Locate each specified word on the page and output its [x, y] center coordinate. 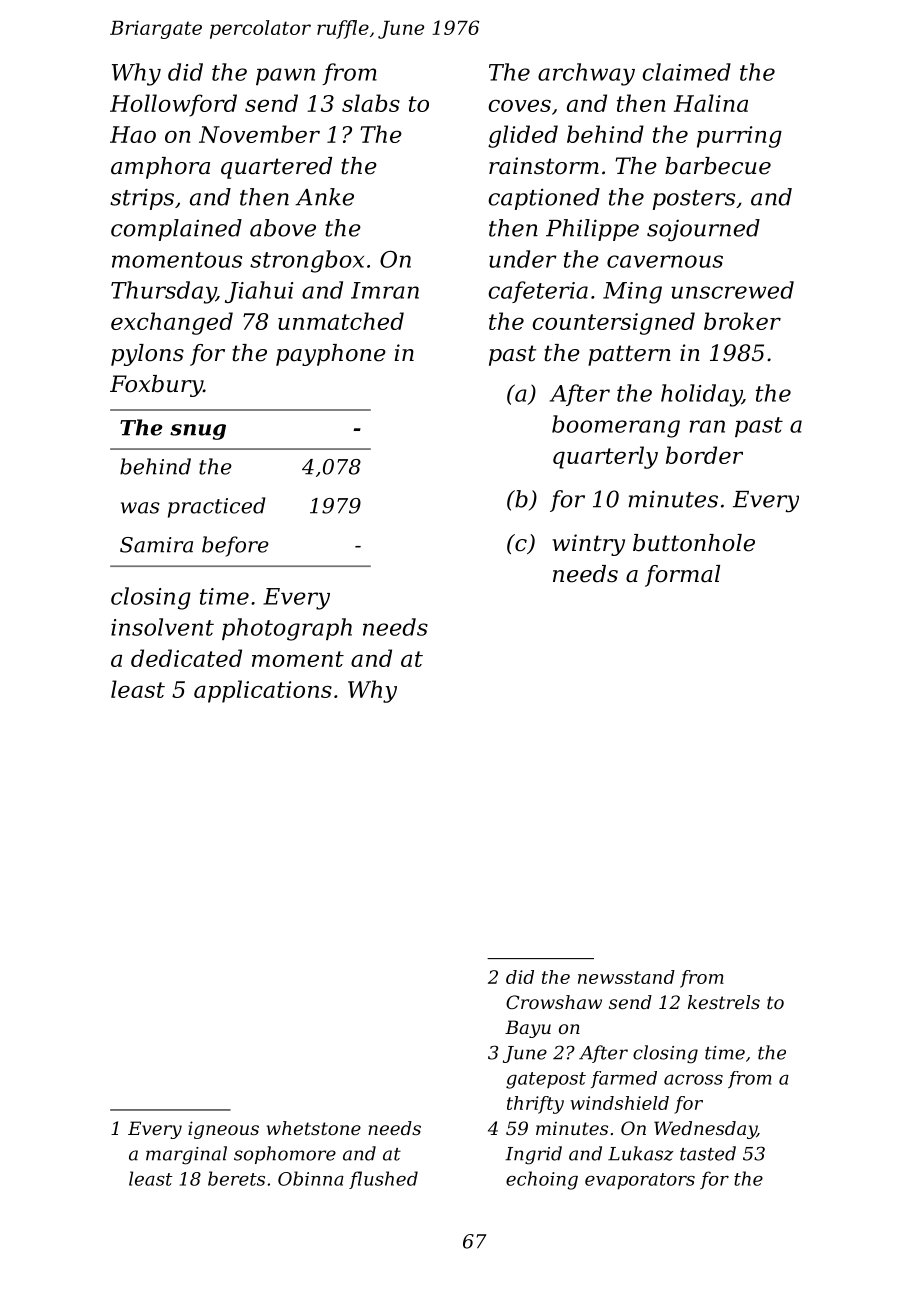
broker [742, 321]
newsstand [626, 977]
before [235, 546]
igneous [223, 1130]
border [704, 455]
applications [263, 691]
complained [176, 230]
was [140, 508]
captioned [544, 199]
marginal [186, 1155]
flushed [383, 1180]
